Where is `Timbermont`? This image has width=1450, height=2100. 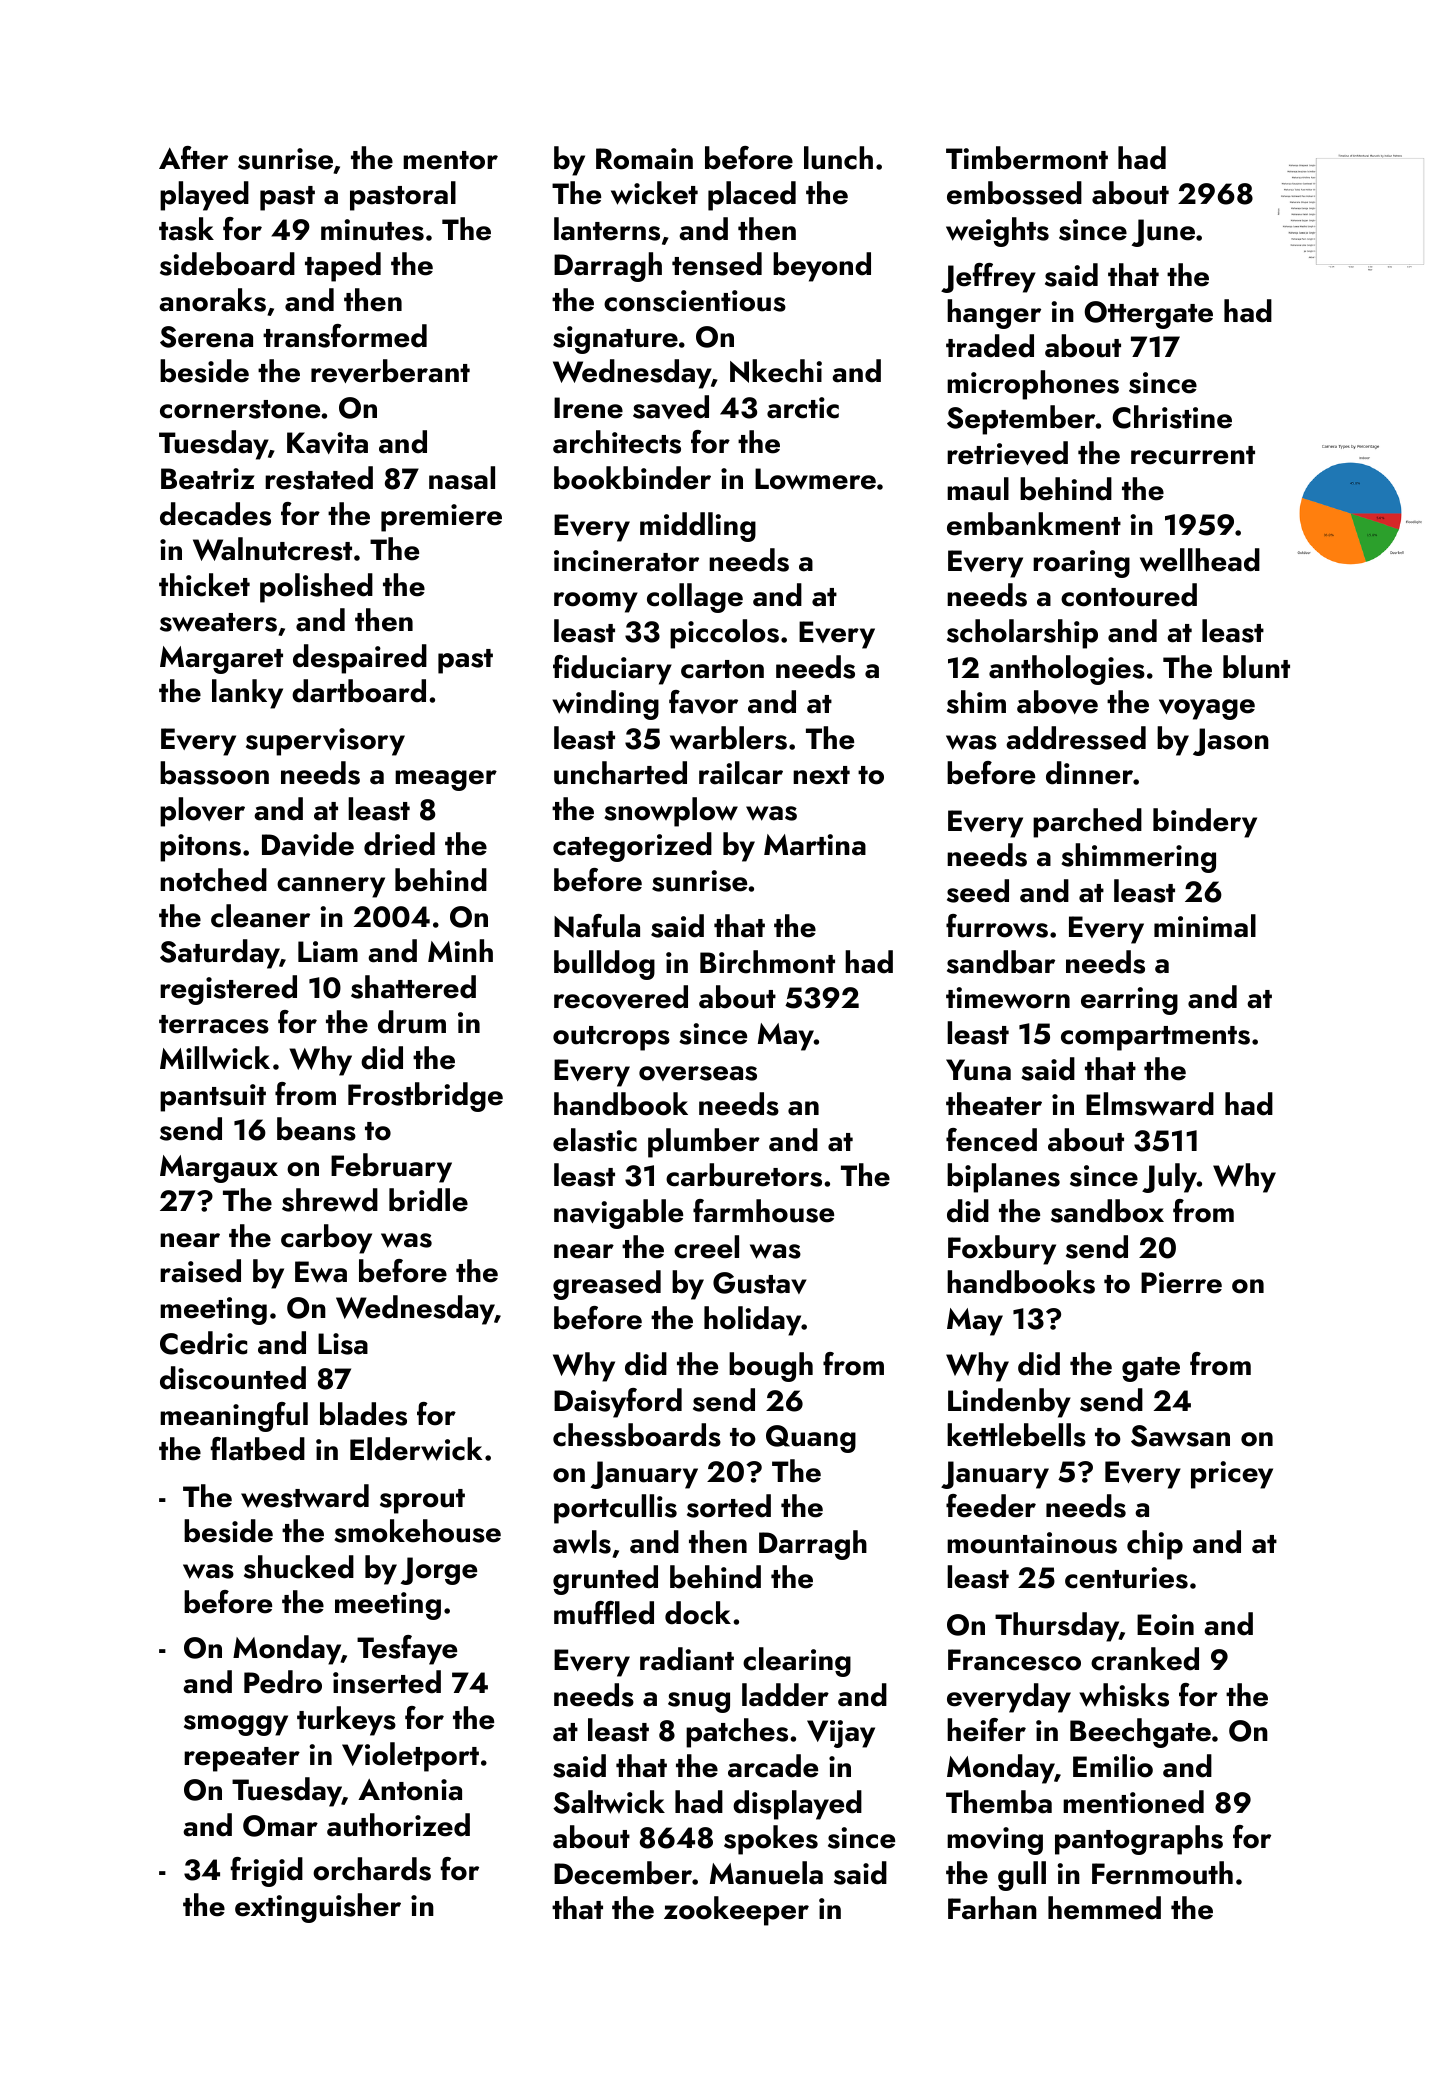 Timbermont is located at coordinates (1027, 158).
